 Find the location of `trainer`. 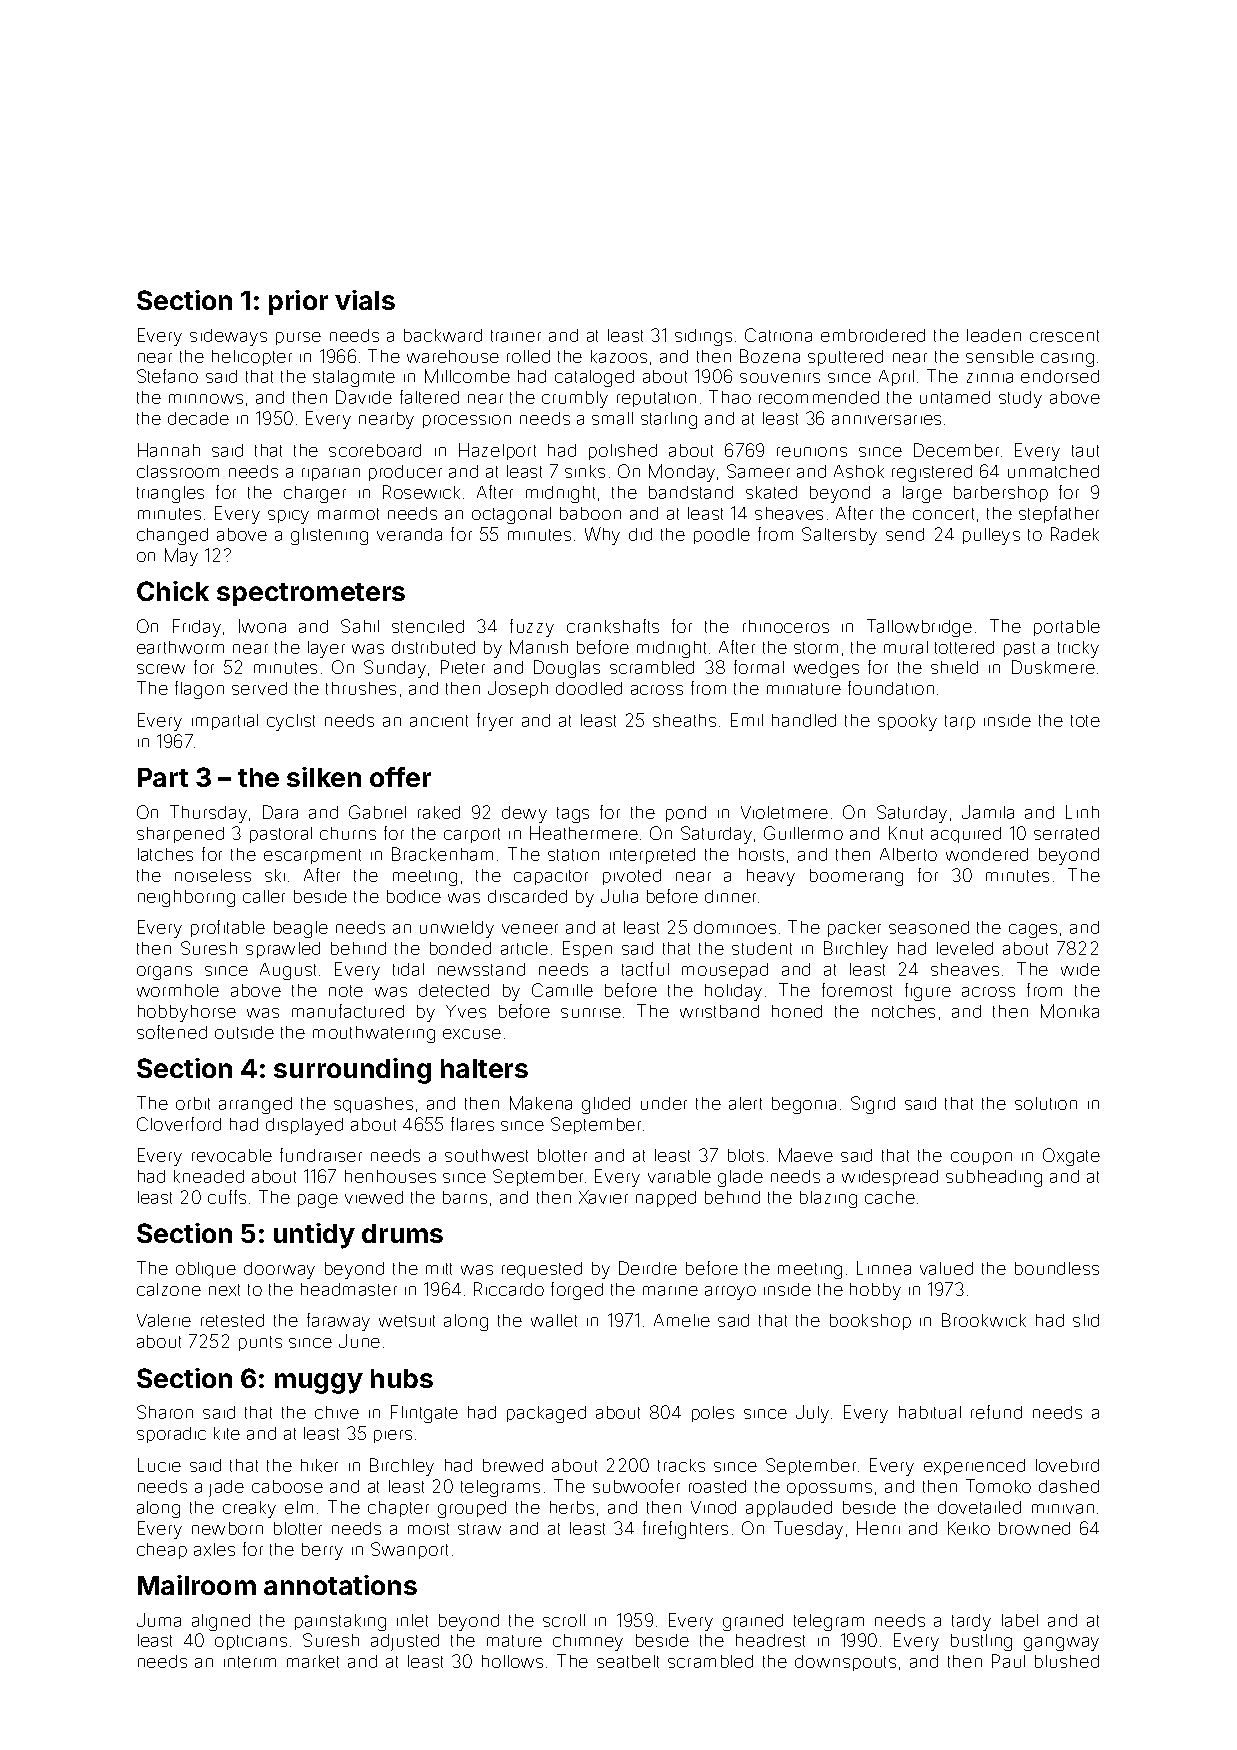

trainer is located at coordinates (516, 336).
